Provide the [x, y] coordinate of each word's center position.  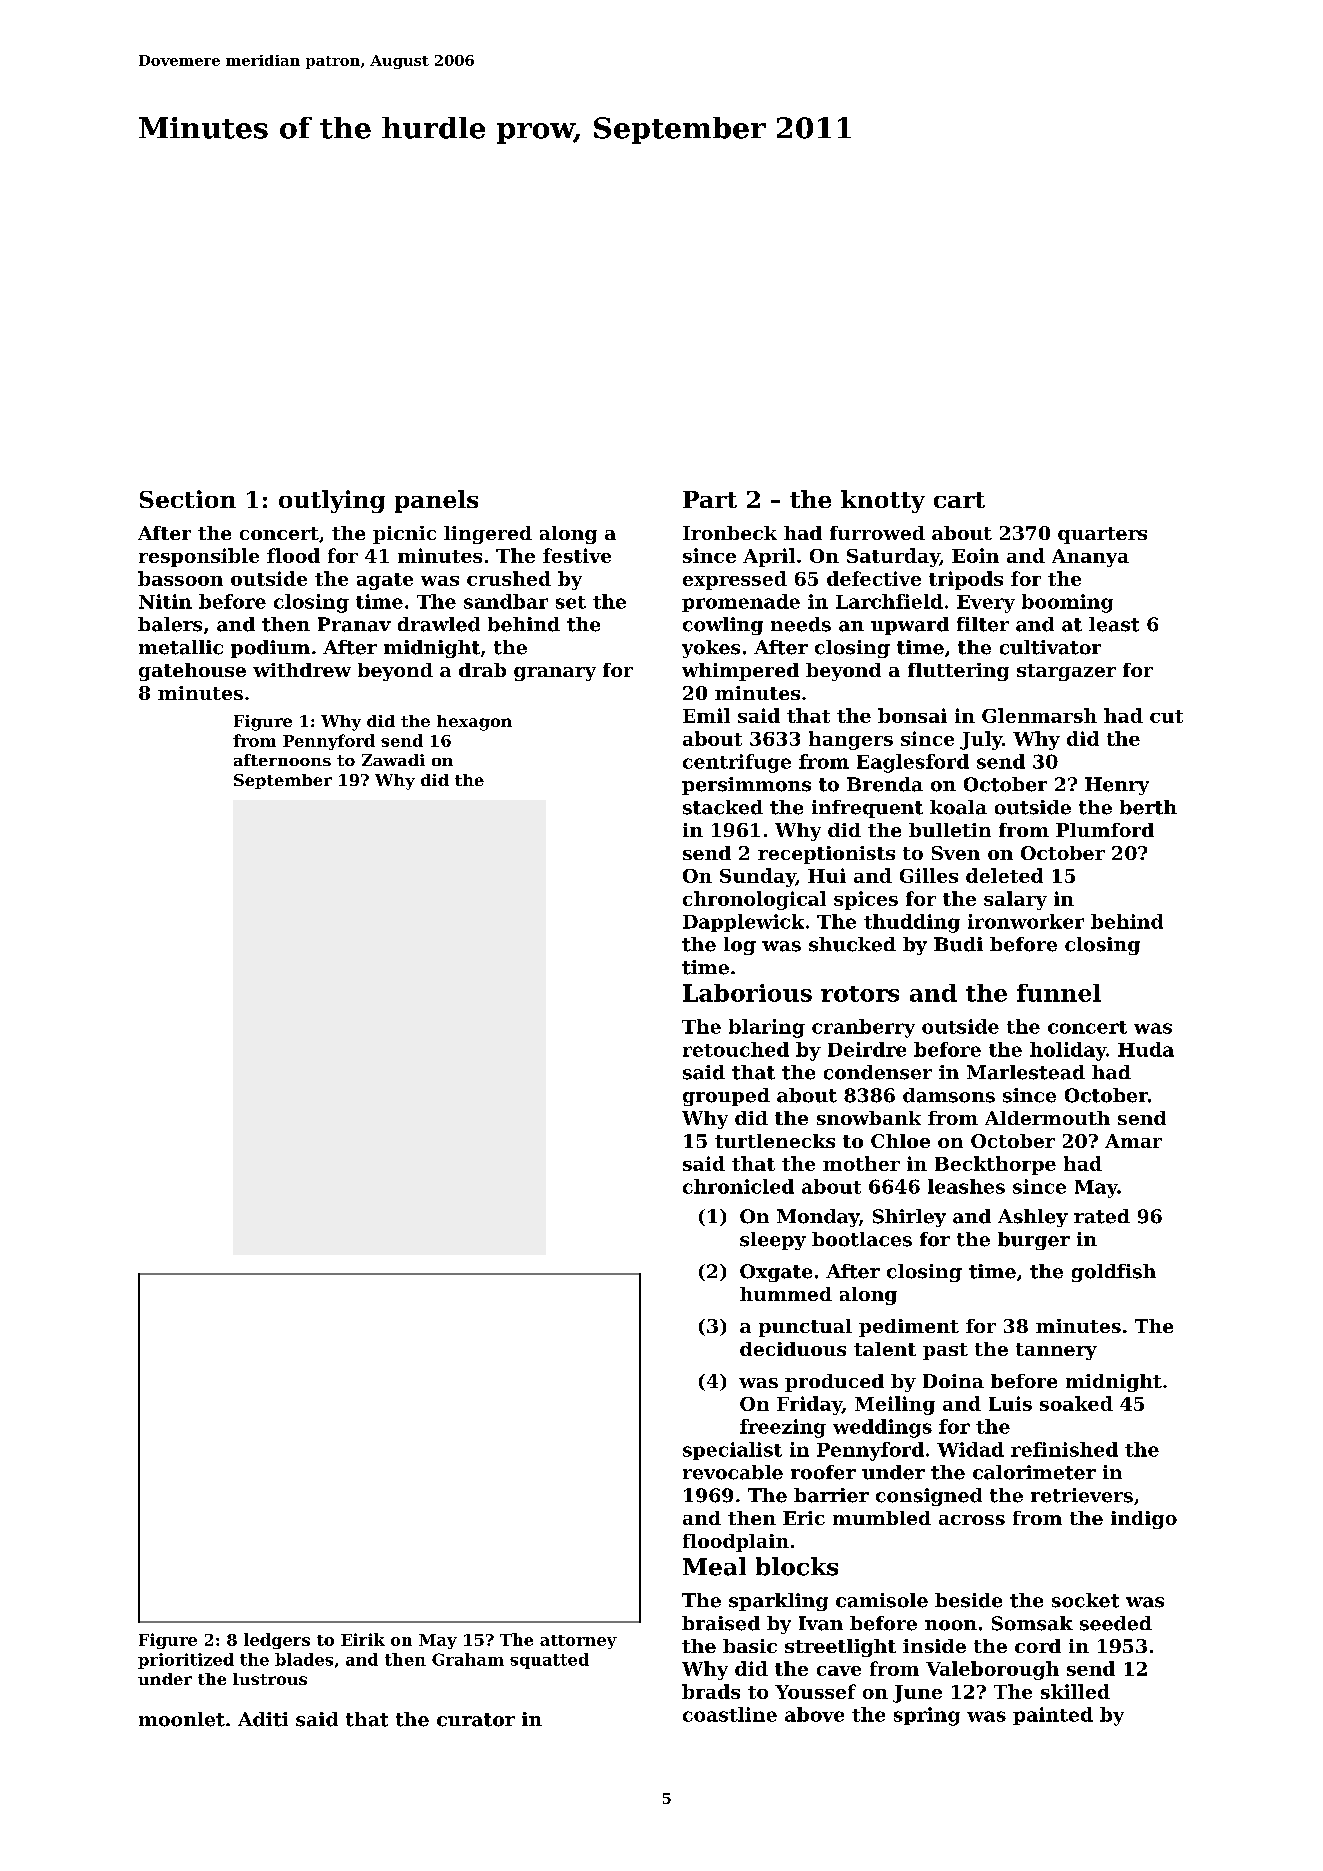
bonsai [912, 715]
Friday [809, 1405]
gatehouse [192, 672]
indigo [1144, 1520]
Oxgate [776, 1273]
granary [555, 674]
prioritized [186, 1661]
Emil [706, 715]
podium [270, 649]
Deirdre [867, 1049]
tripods [966, 580]
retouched [736, 1049]
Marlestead [1026, 1072]
